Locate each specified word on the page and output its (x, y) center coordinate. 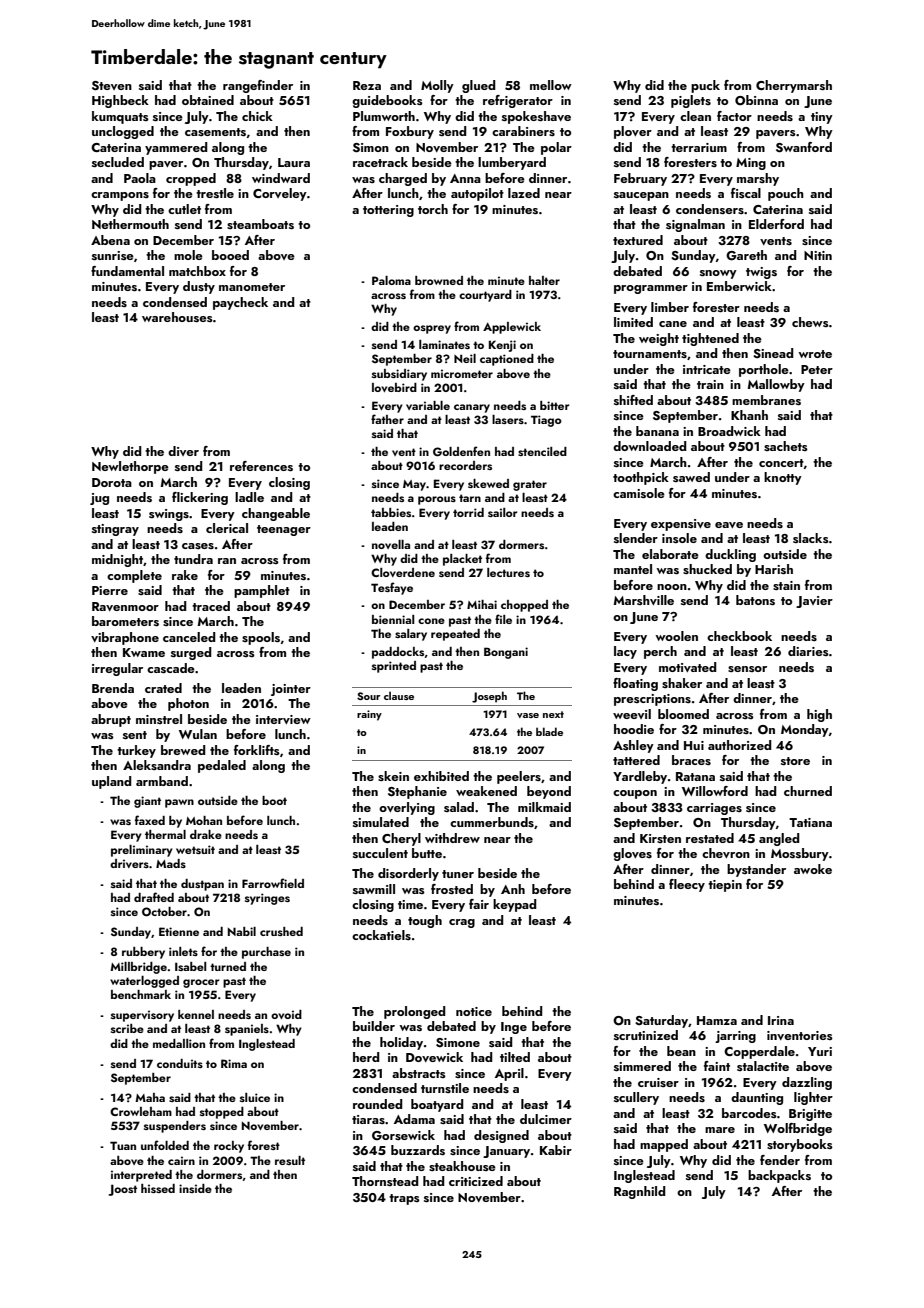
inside (195, 1188)
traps (404, 1199)
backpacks (779, 1176)
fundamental (127, 271)
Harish (774, 569)
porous (437, 500)
